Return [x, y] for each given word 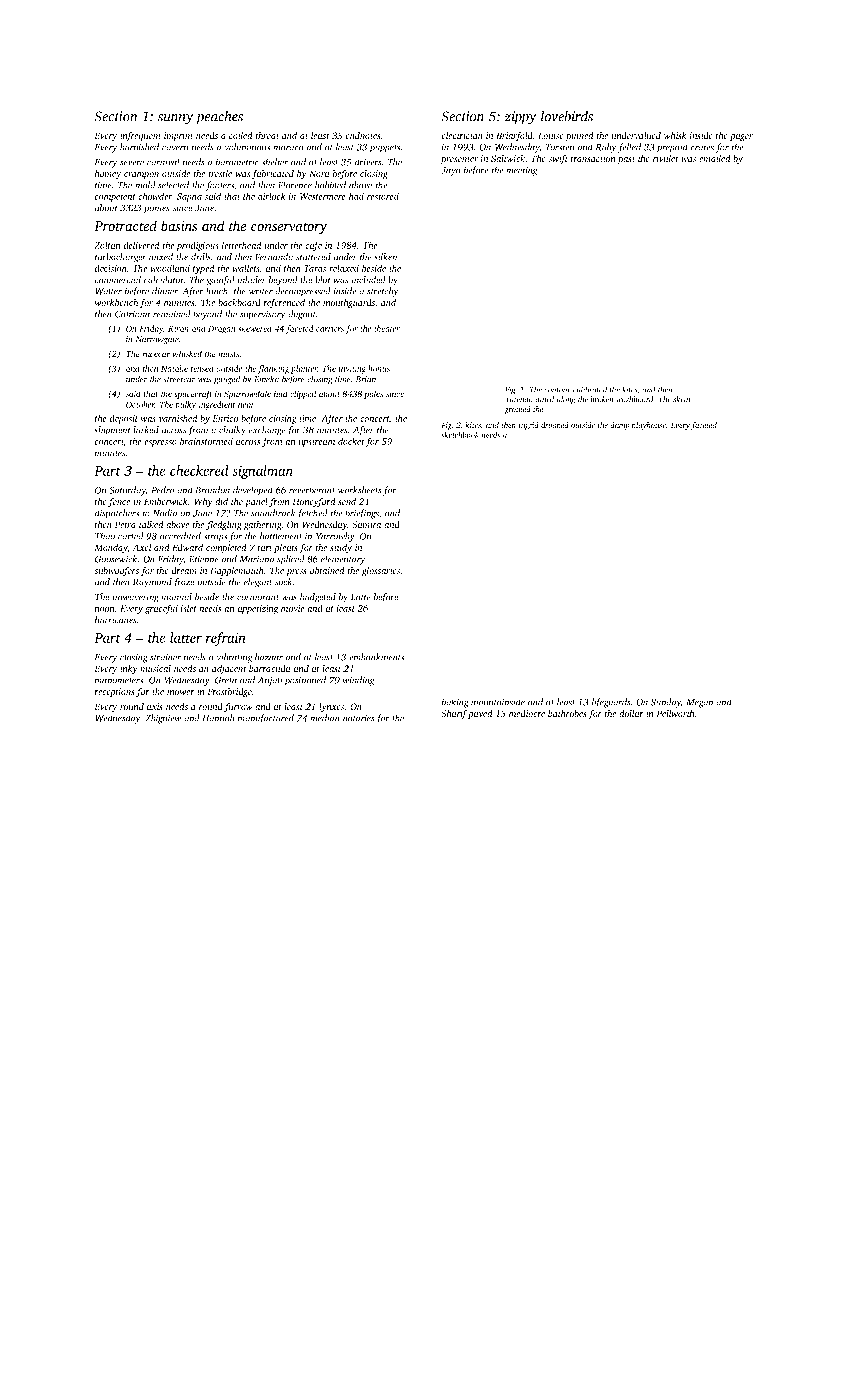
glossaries [381, 572]
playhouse [648, 426]
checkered [199, 470]
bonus [379, 368]
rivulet [666, 158]
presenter [459, 160]
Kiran [178, 328]
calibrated [590, 389]
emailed [715, 158]
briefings [362, 514]
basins [179, 226]
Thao [105, 536]
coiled [241, 135]
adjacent [229, 670]
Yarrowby [335, 537]
